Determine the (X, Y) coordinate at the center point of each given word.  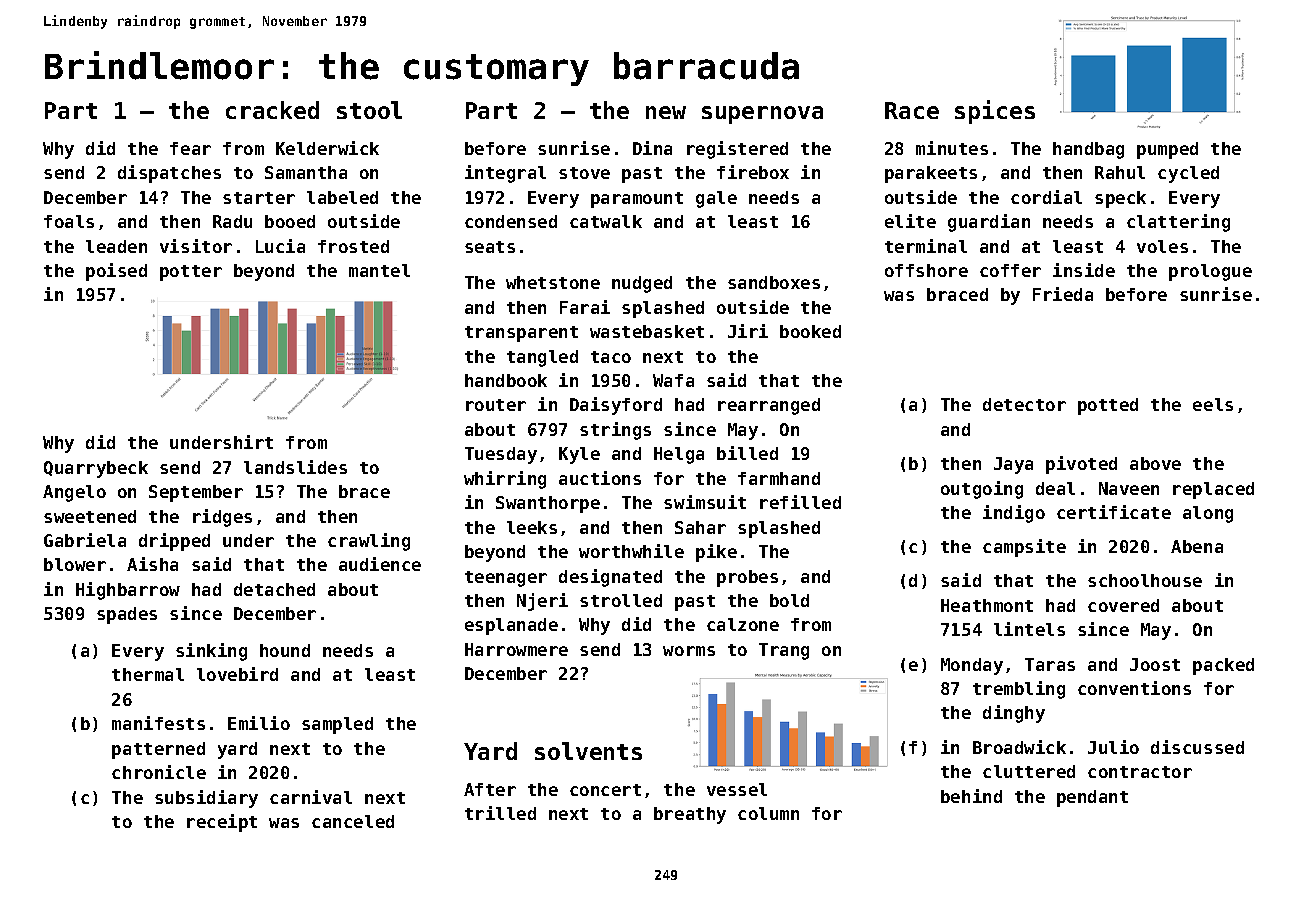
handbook (506, 380)
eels (1213, 404)
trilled (500, 813)
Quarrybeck (96, 469)
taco (611, 357)
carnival (311, 797)
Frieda (1063, 294)
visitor (196, 246)
